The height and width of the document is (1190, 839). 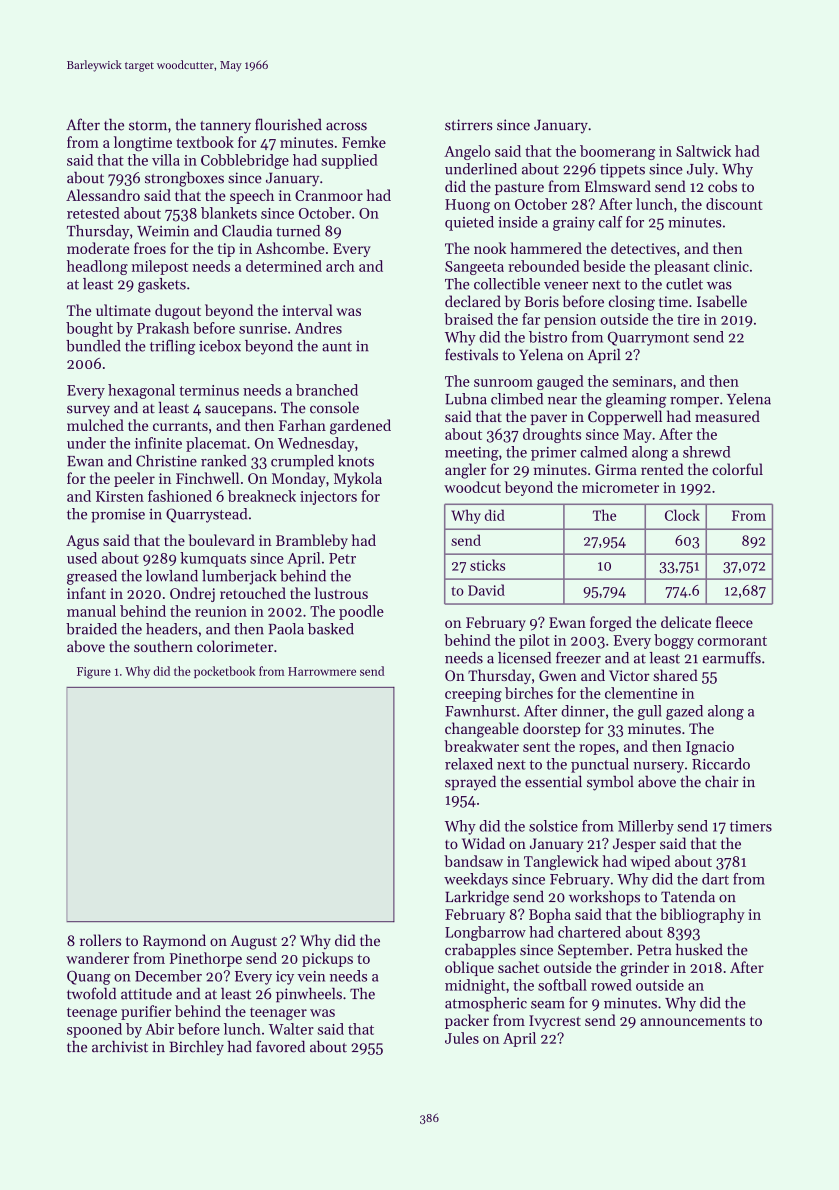 I want to click on solstice, so click(x=553, y=826).
